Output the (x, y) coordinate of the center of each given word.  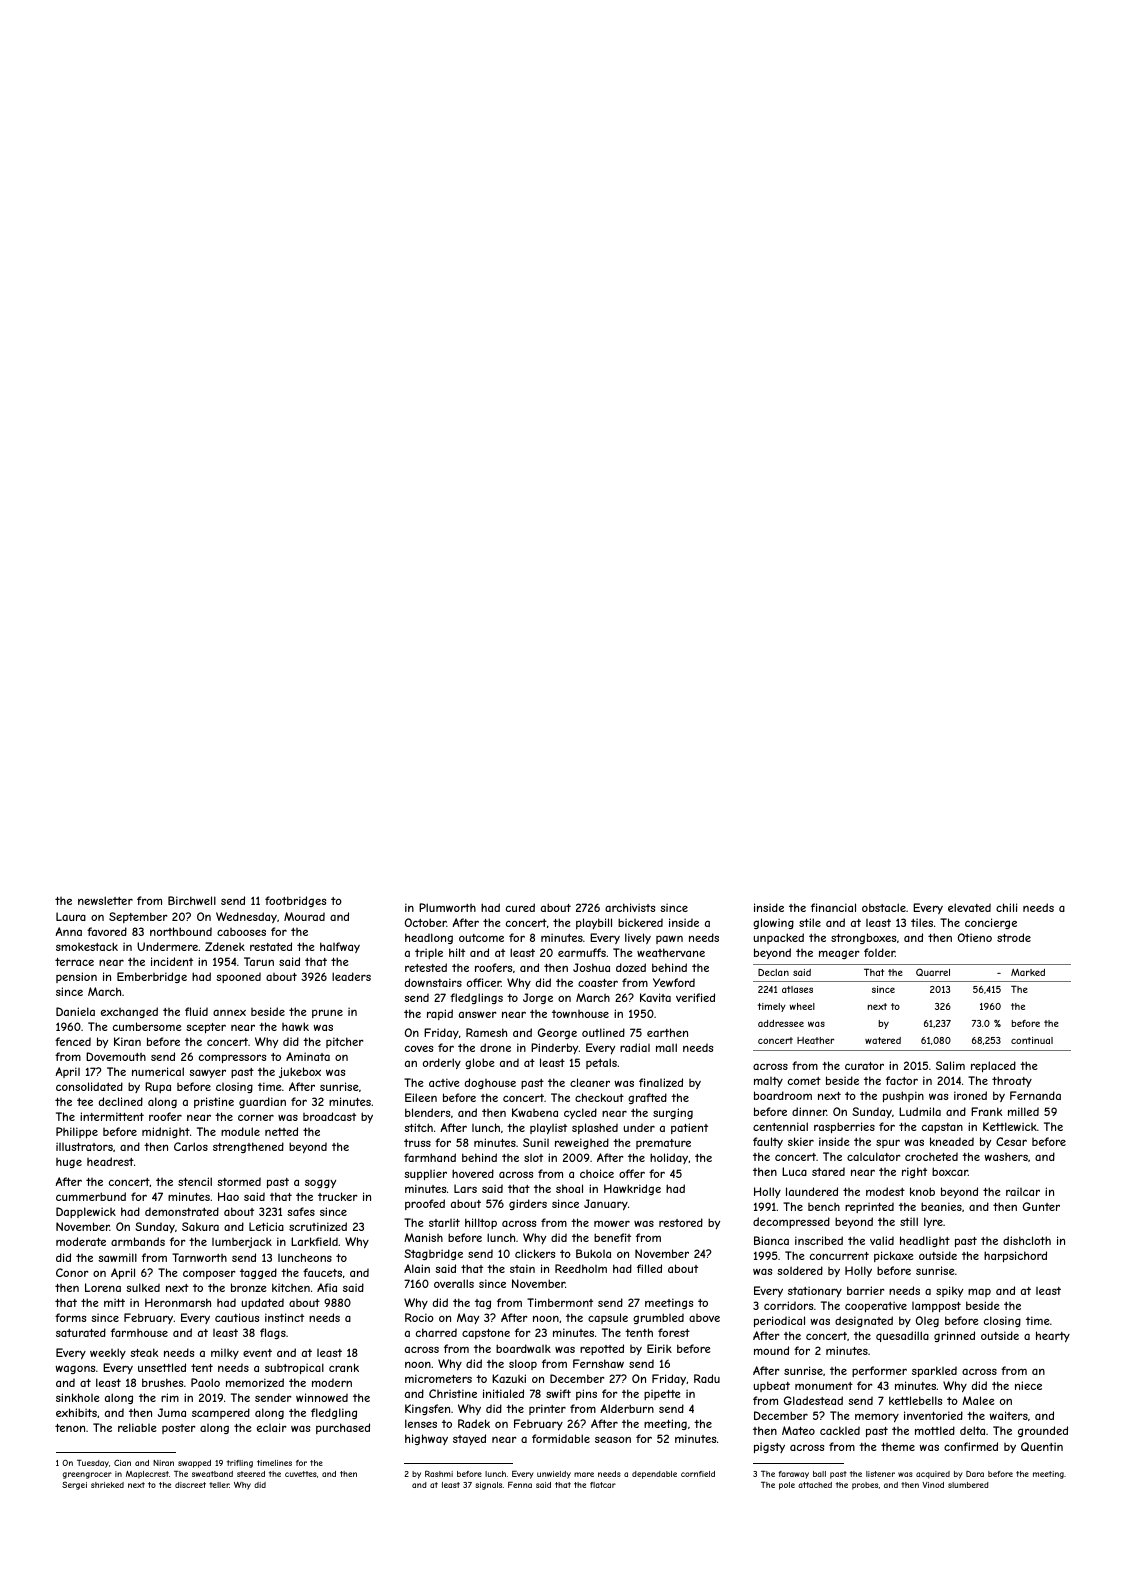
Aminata (308, 1056)
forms (70, 1317)
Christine (453, 1393)
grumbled (658, 1318)
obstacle (884, 907)
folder (879, 952)
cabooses (241, 932)
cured (520, 907)
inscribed (819, 1240)
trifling (240, 1464)
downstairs (433, 982)
